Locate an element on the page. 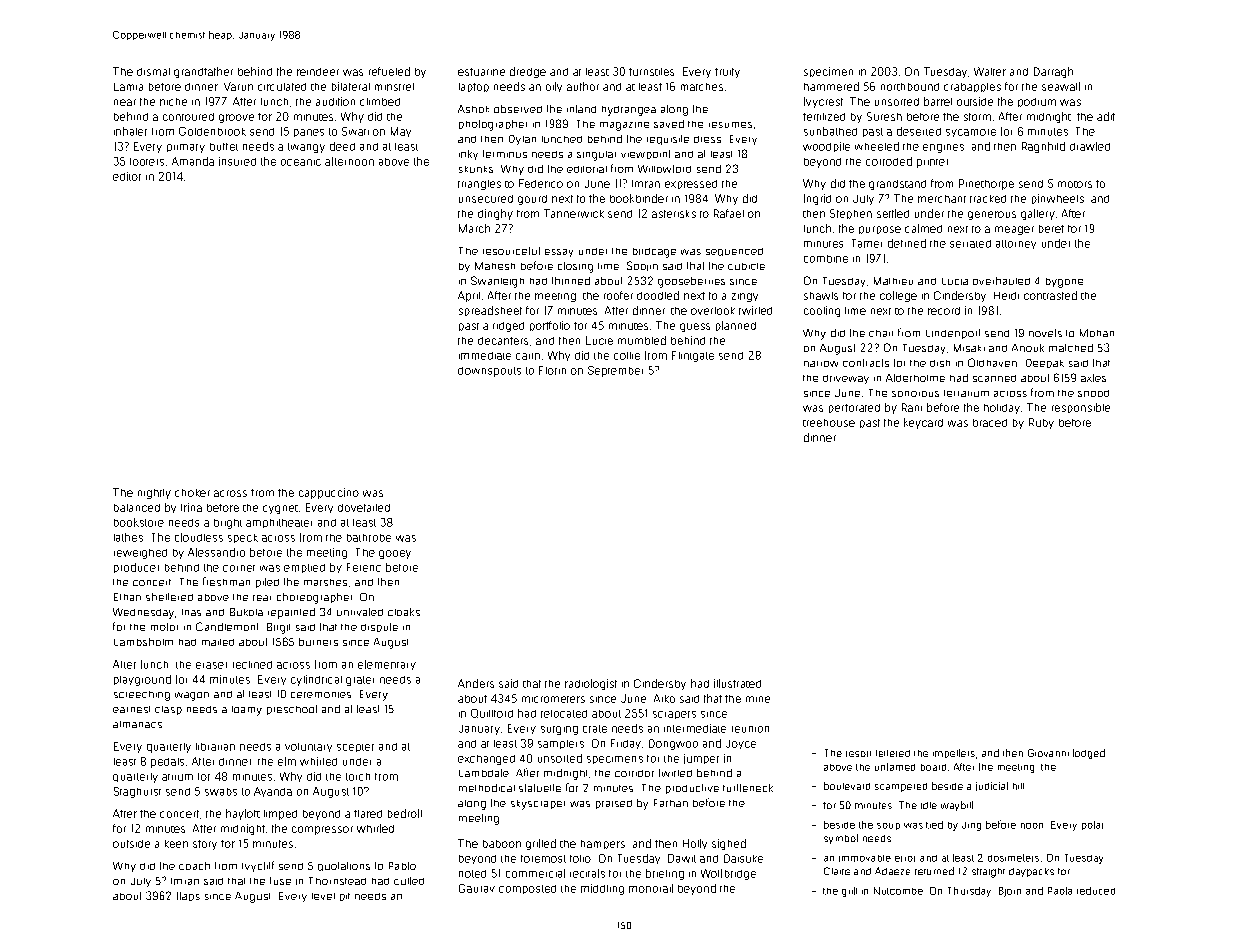 Image resolution: width=1233 pixels, height=952 pixels. hill is located at coordinates (1018, 786).
